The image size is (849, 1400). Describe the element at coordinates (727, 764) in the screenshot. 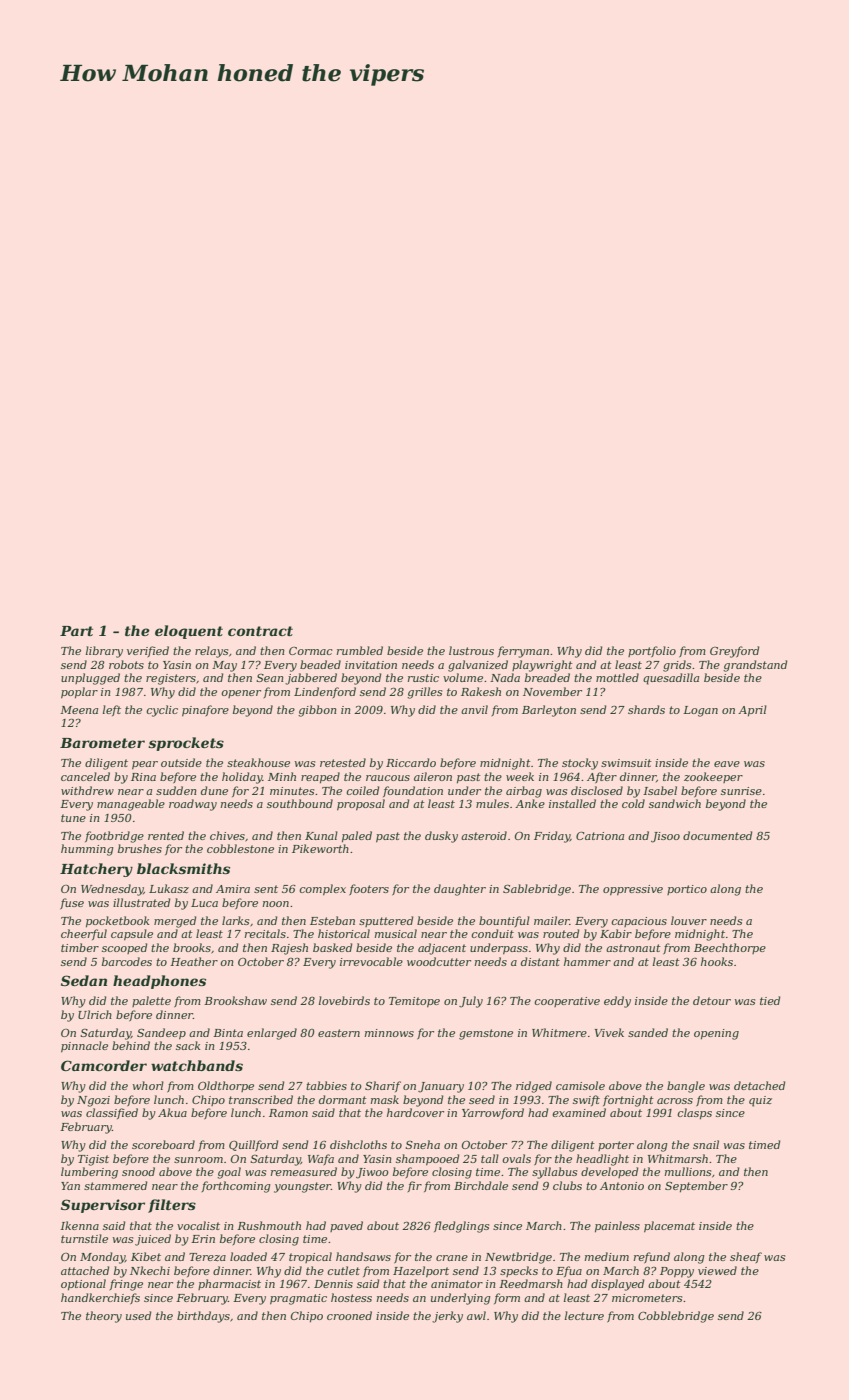

I see `eave` at that location.
